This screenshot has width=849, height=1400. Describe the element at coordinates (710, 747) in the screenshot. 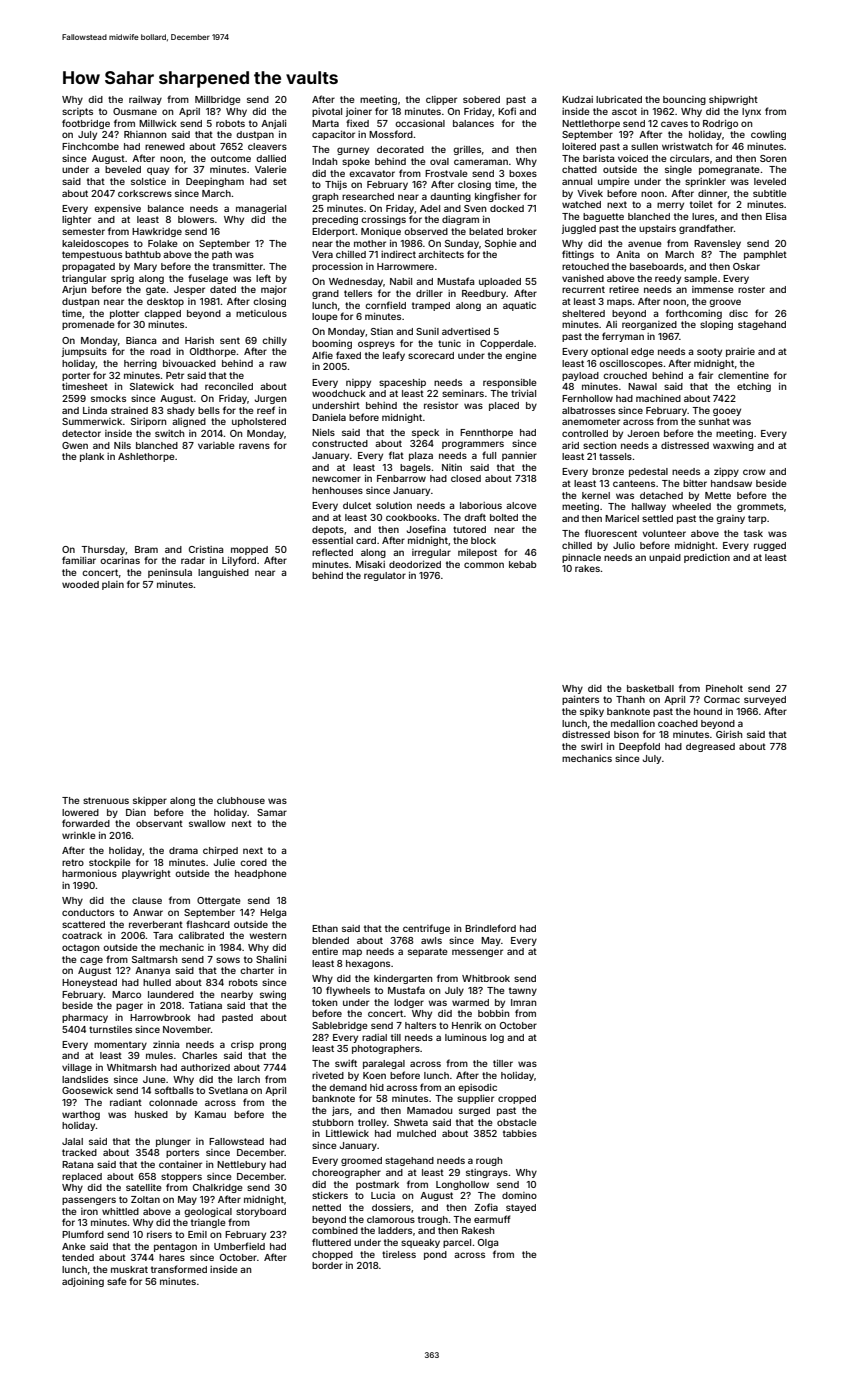

I see `degreased` at that location.
